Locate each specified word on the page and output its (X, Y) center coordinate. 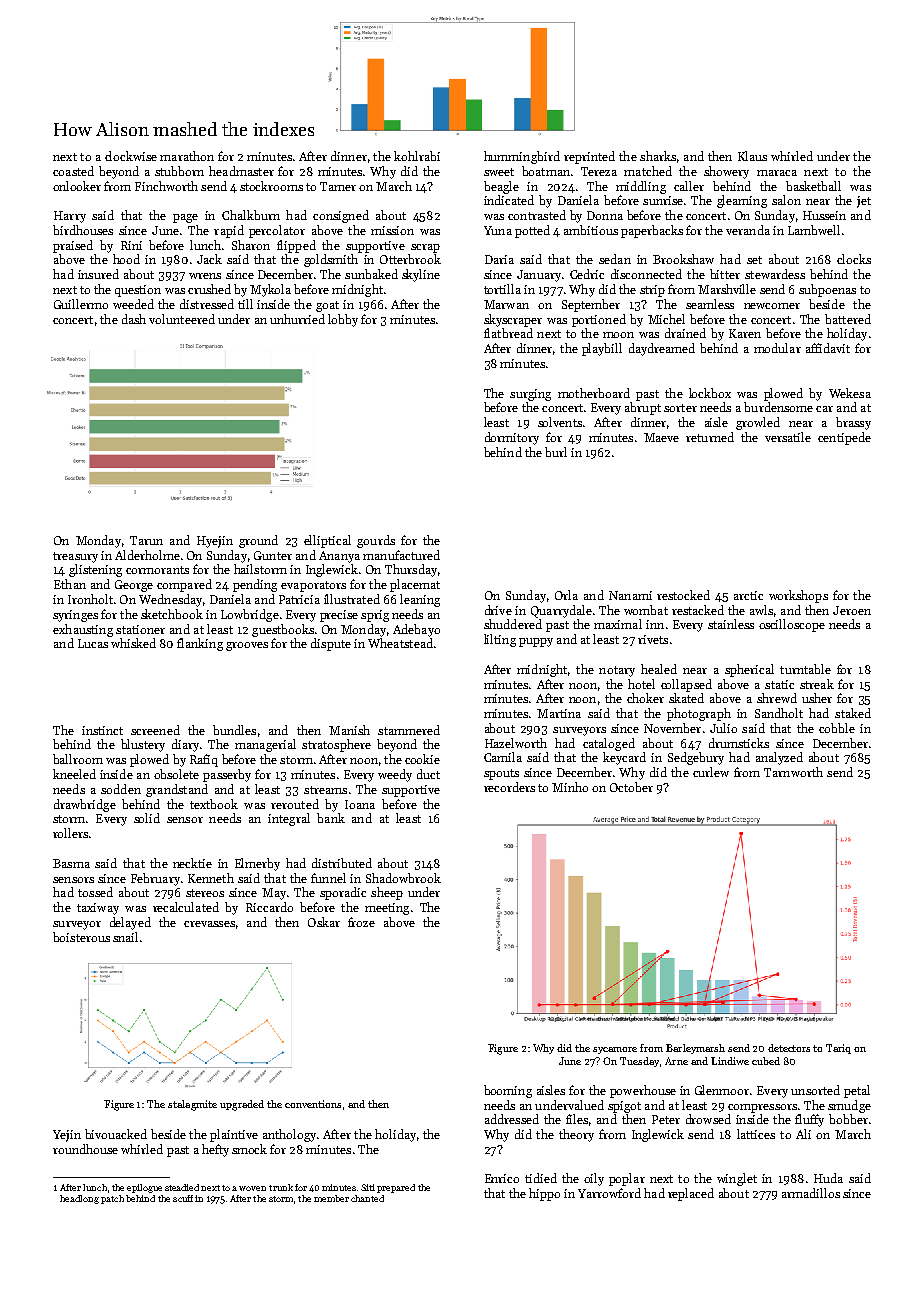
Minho (570, 787)
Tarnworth (793, 772)
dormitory (512, 438)
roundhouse (85, 1149)
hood (126, 259)
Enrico (502, 1178)
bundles (234, 730)
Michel (666, 319)
